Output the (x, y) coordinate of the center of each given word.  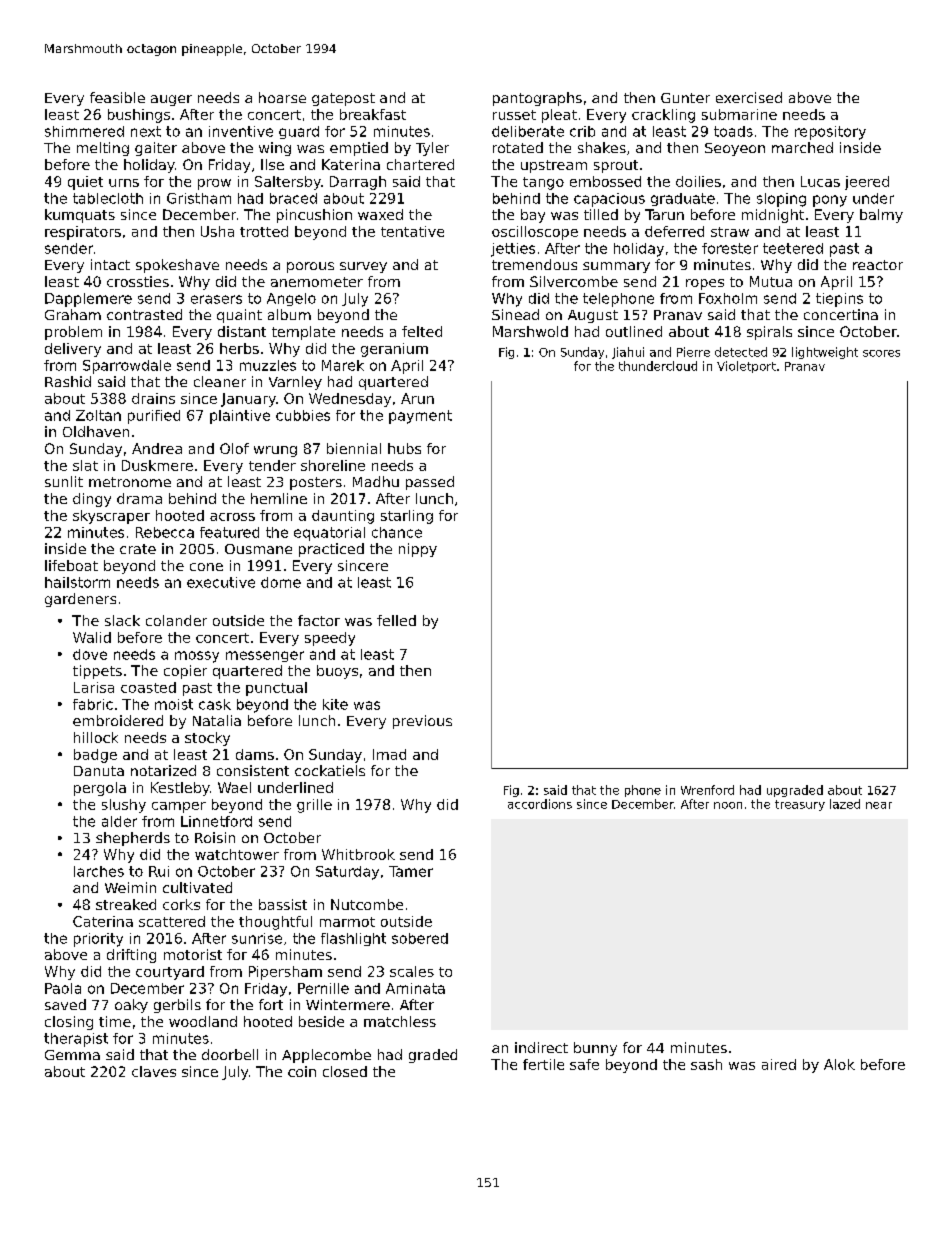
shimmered (84, 131)
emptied (359, 149)
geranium (394, 350)
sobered (420, 938)
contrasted (144, 314)
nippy (418, 550)
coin (302, 1071)
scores (881, 353)
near (879, 805)
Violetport (746, 367)
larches (99, 871)
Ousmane (258, 549)
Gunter (685, 98)
